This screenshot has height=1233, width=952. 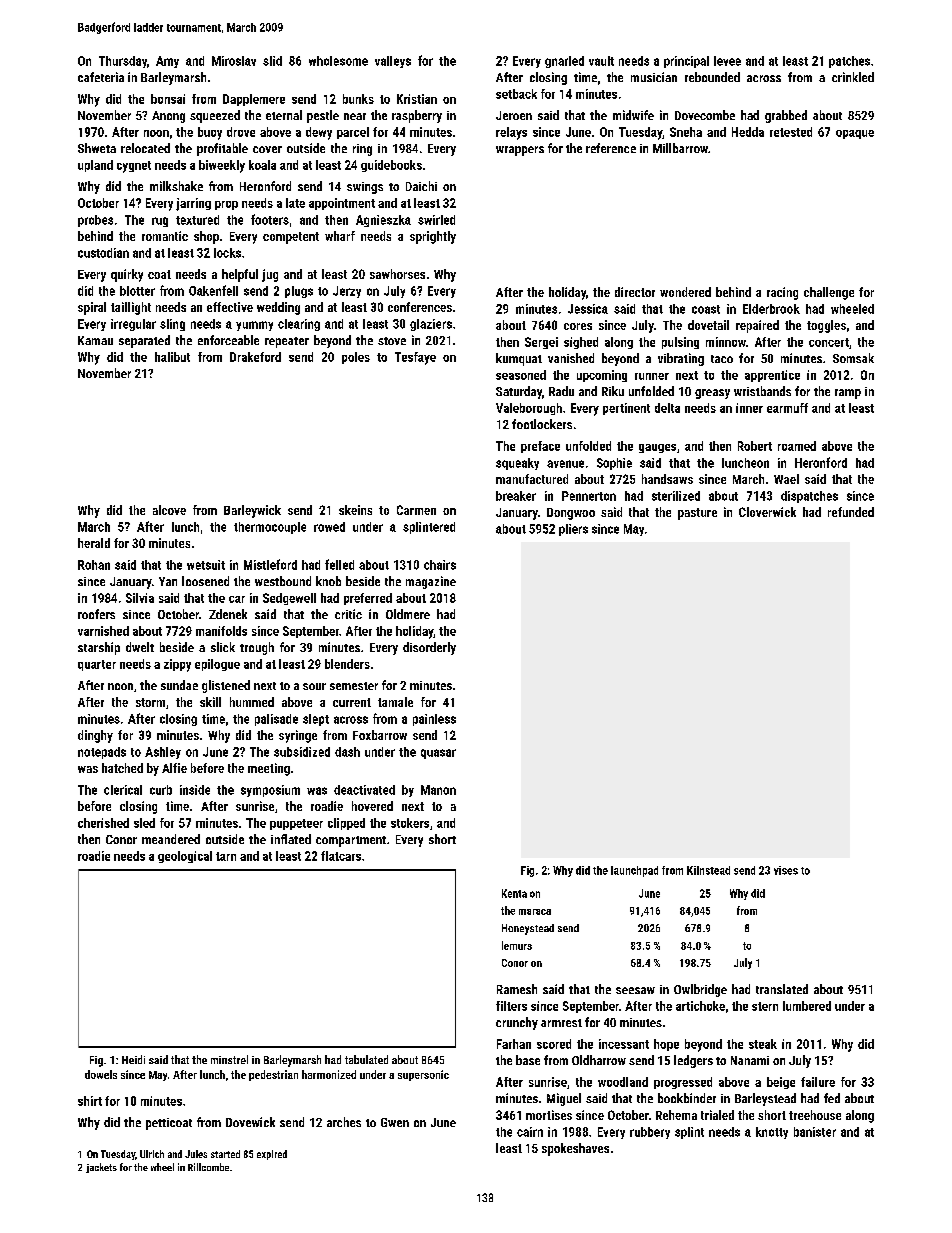 I want to click on minstrel, so click(x=229, y=1059).
